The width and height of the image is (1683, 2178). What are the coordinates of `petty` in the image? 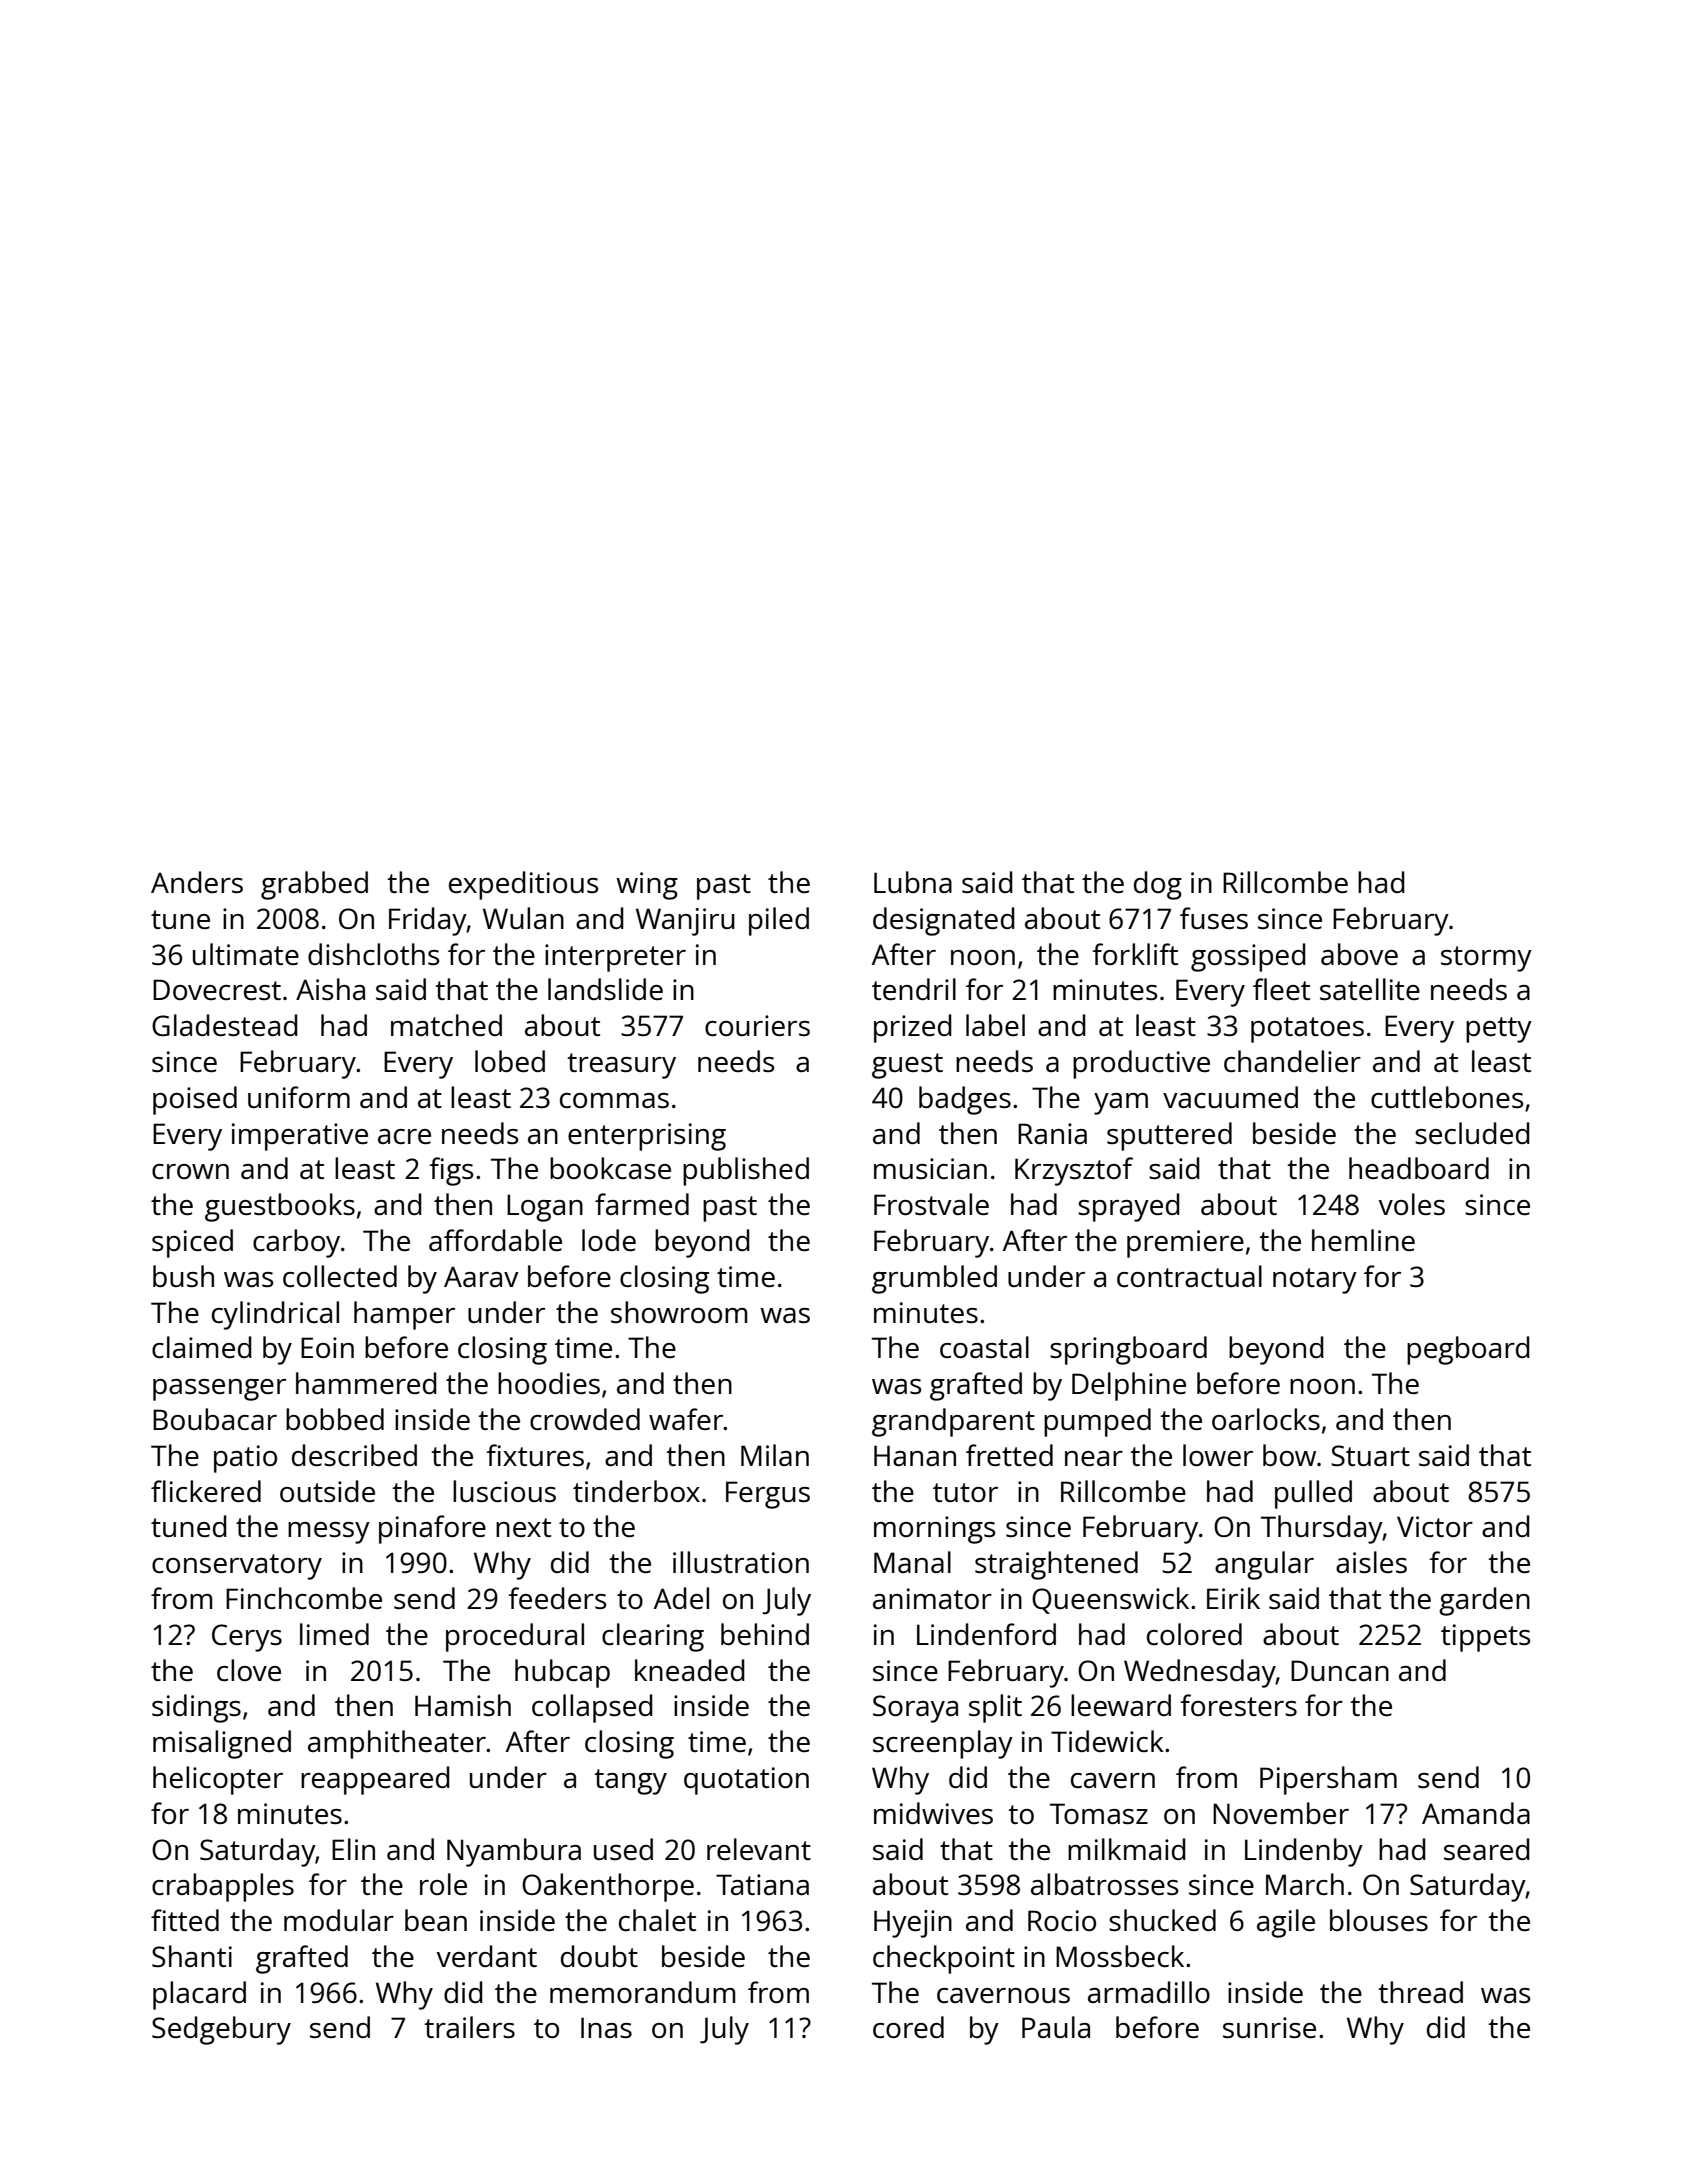 It's located at (1499, 1030).
